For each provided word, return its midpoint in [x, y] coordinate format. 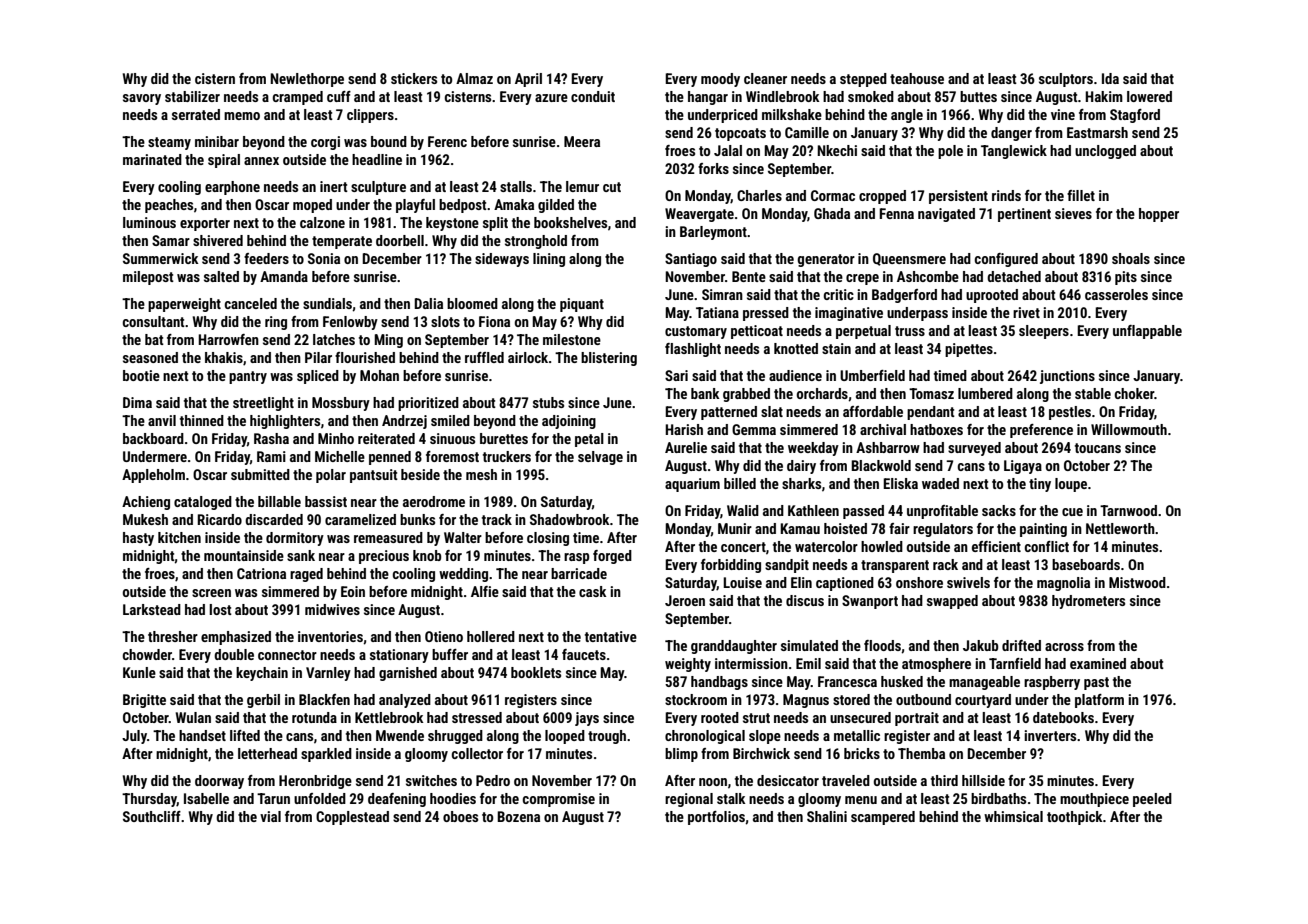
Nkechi [837, 150]
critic [839, 294]
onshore [919, 582]
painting [1043, 530]
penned [390, 458]
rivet [1026, 312]
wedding [463, 575]
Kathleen [813, 510]
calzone [322, 222]
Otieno [444, 636]
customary [696, 332]
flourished [365, 357]
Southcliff [152, 816]
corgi [325, 143]
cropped [882, 197]
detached [1014, 276]
